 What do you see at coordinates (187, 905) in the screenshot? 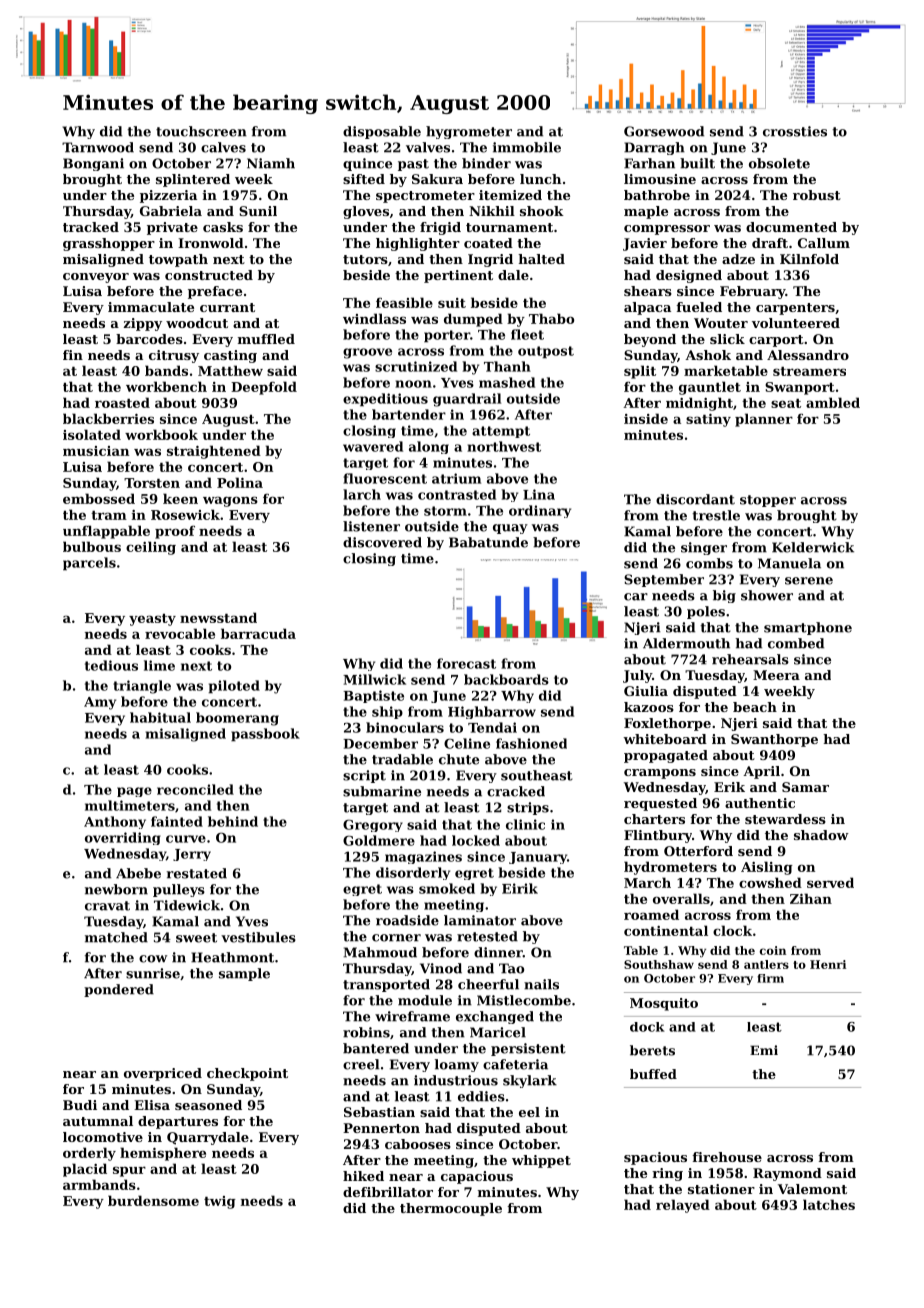
I see `Tidewick` at bounding box center [187, 905].
